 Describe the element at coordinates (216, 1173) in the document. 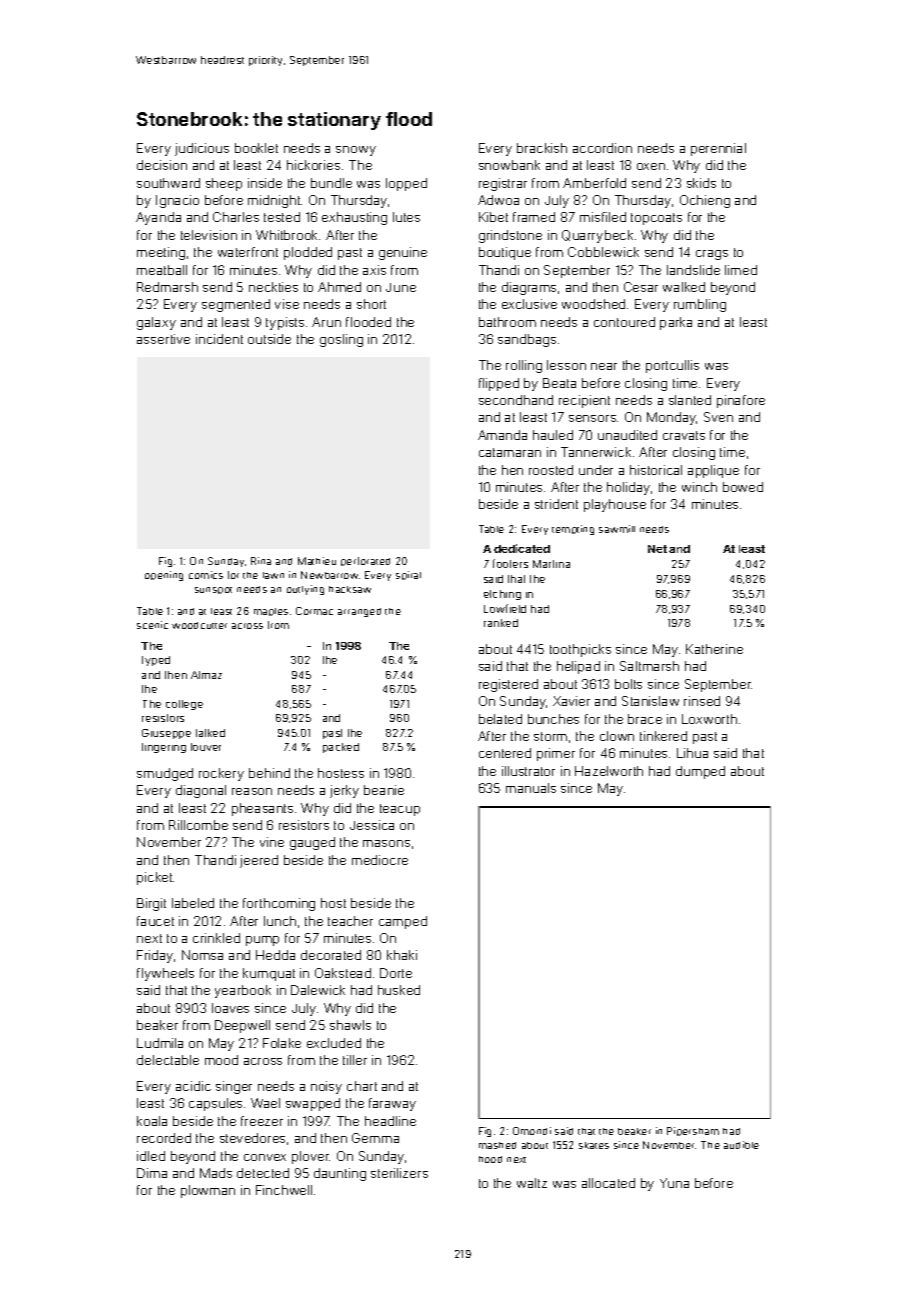

I see `Mads` at that location.
